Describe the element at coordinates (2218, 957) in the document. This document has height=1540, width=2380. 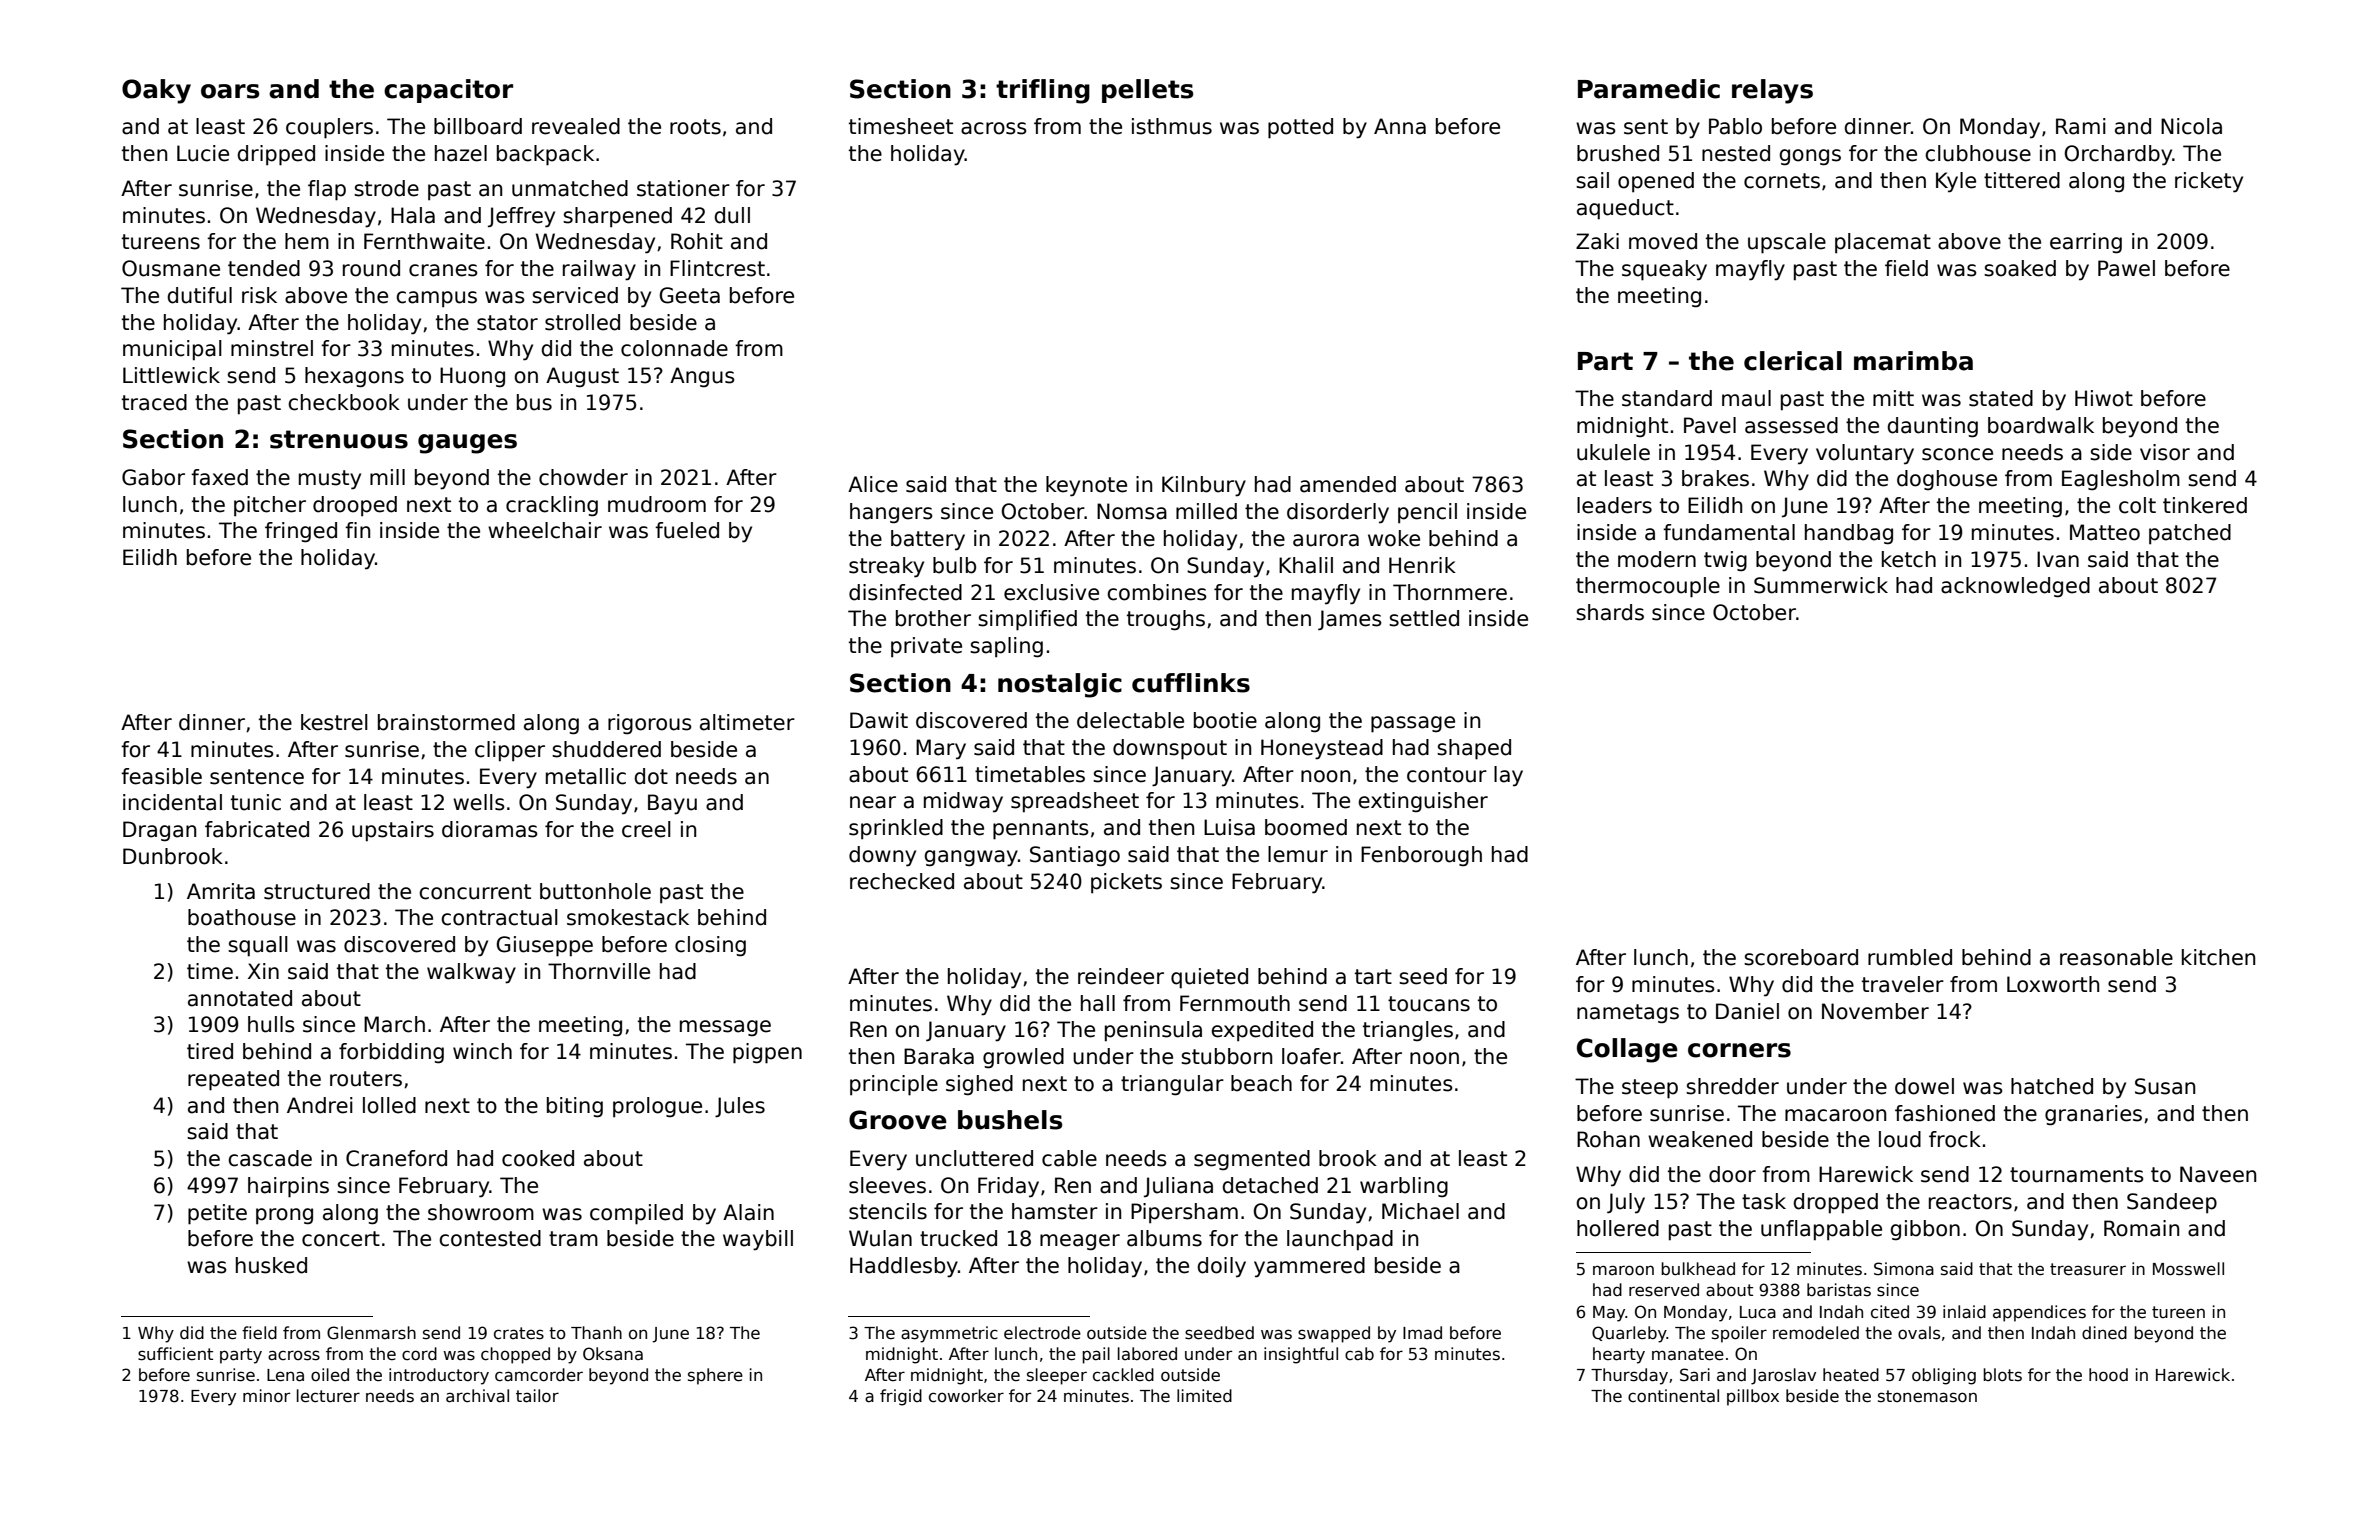
I see `kitchen` at that location.
